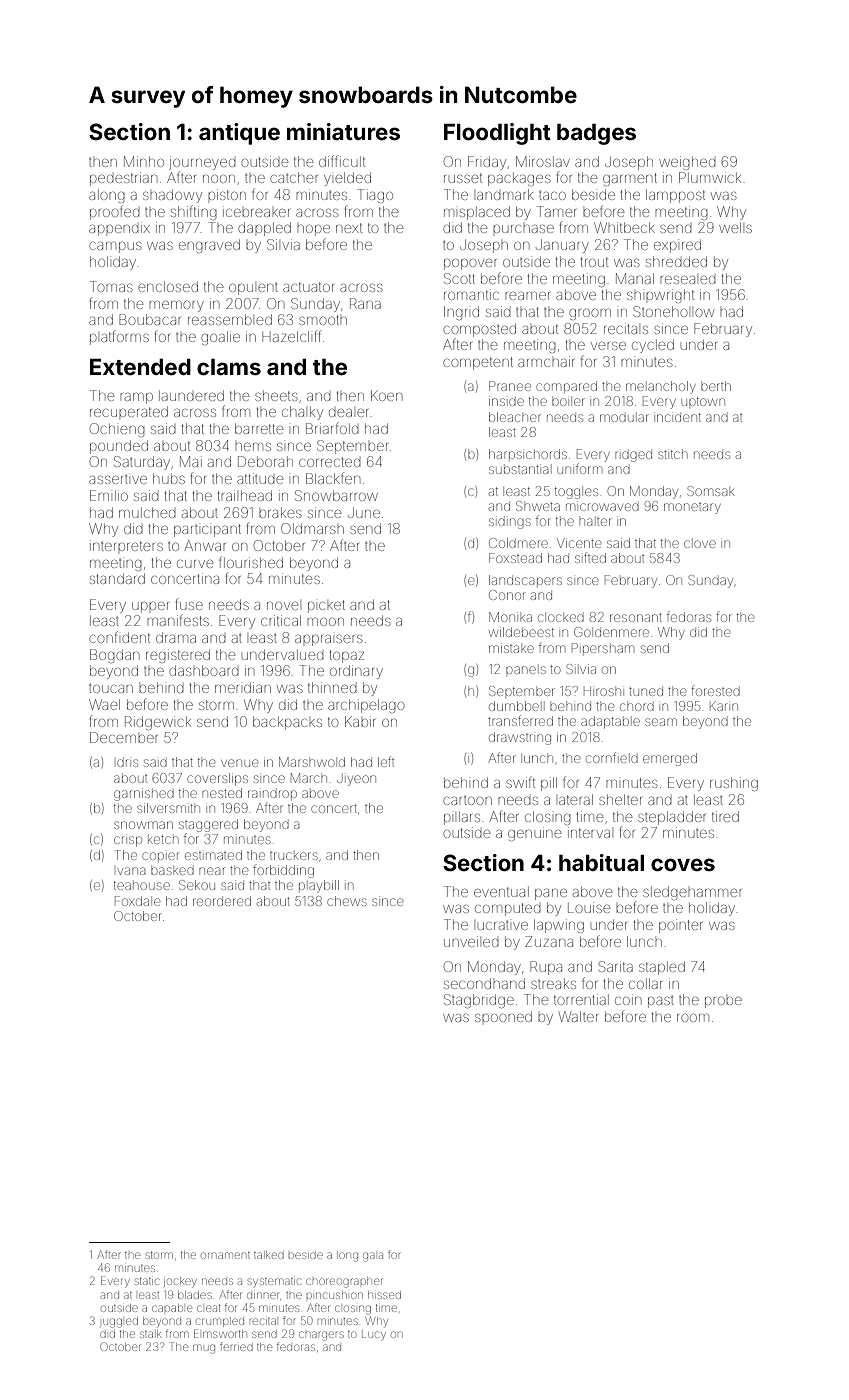  Describe the element at coordinates (589, 907) in the page. I see `Louise` at that location.
